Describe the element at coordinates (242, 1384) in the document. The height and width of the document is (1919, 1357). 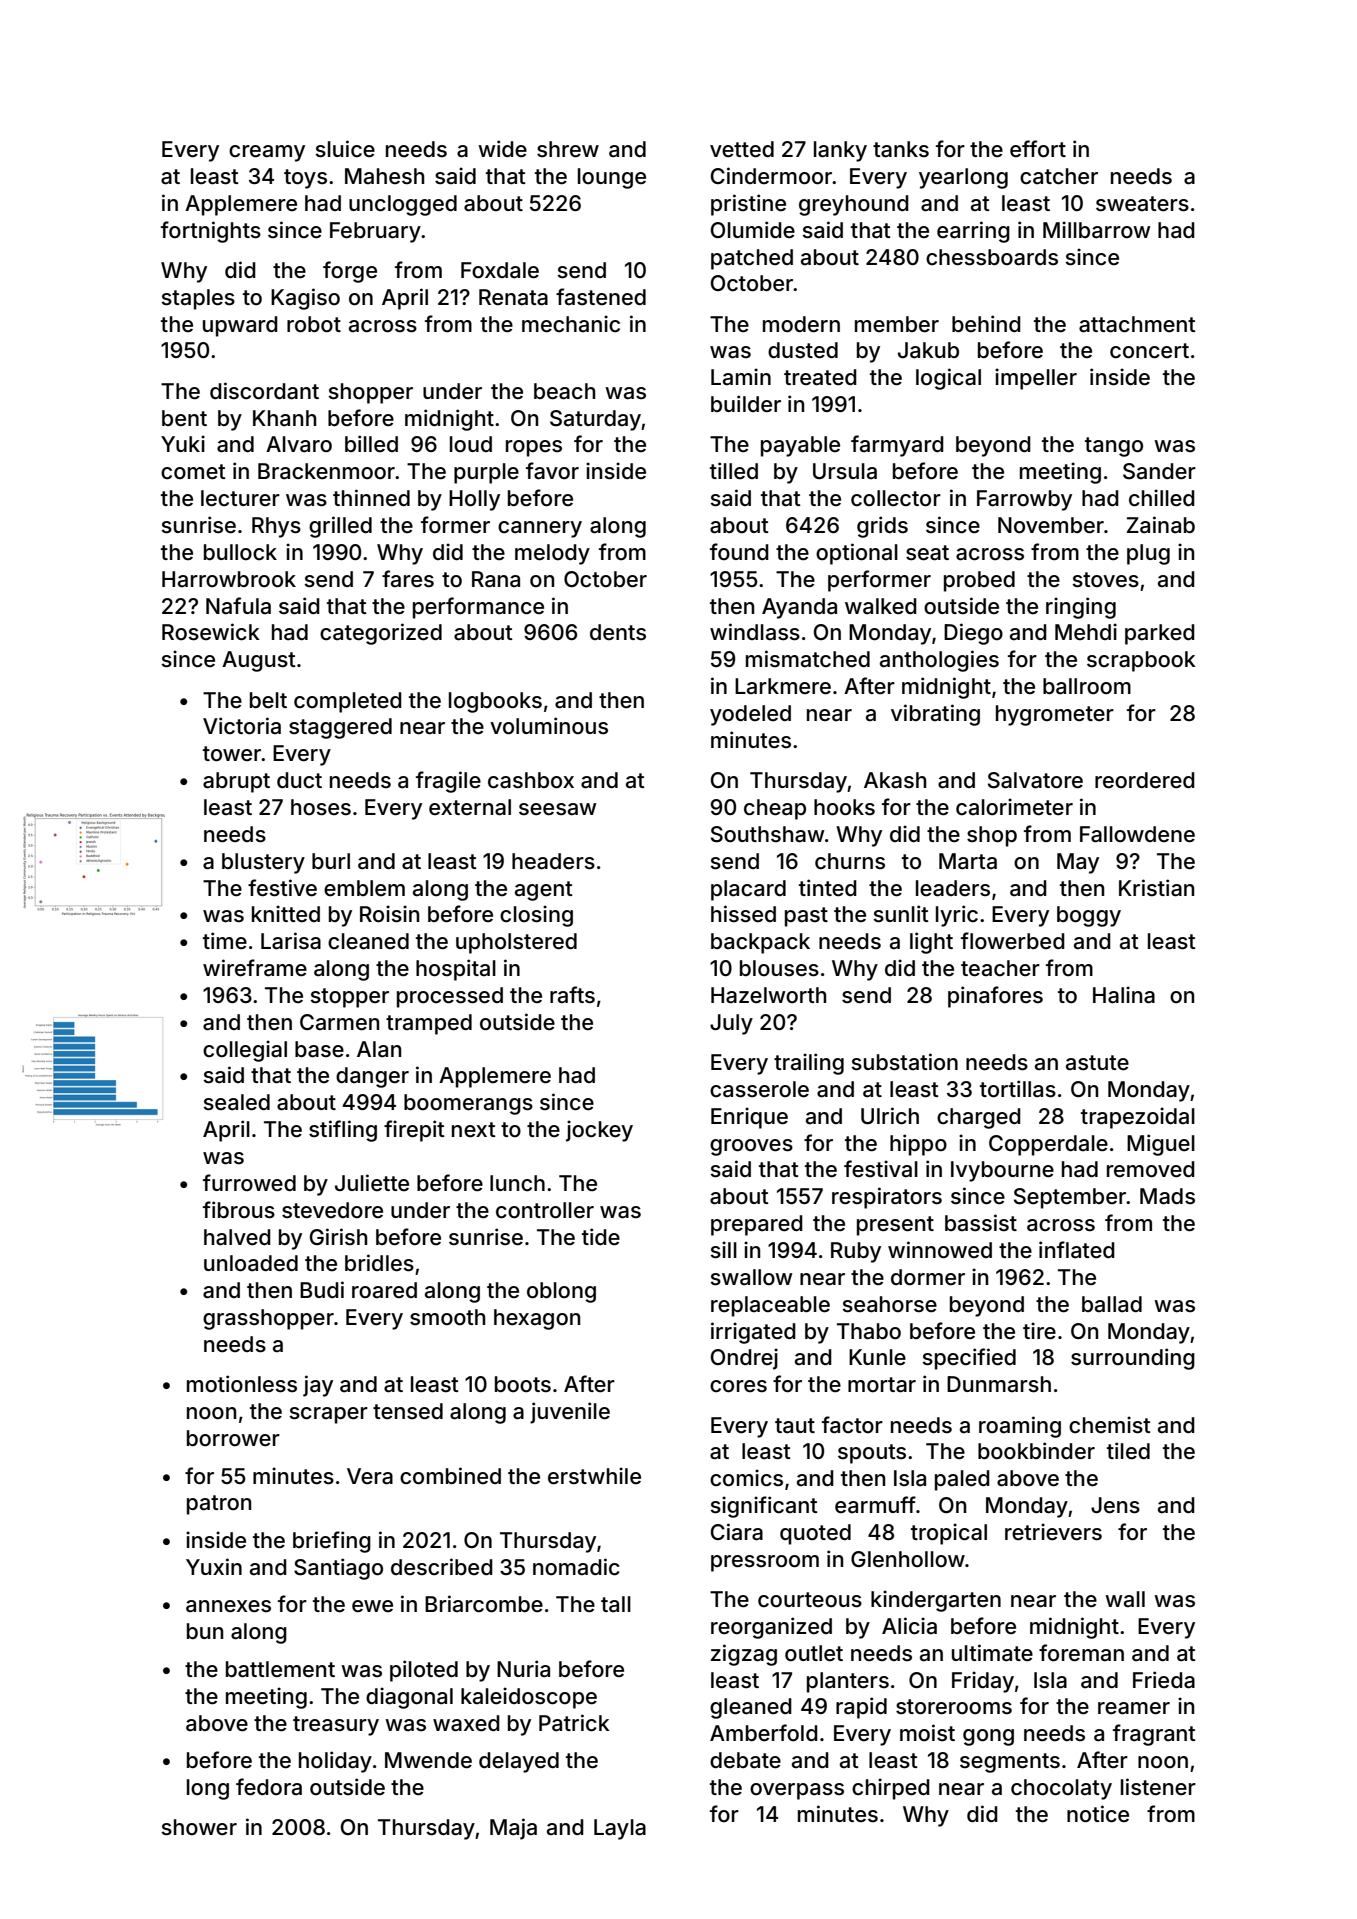
I see `motionless` at that location.
